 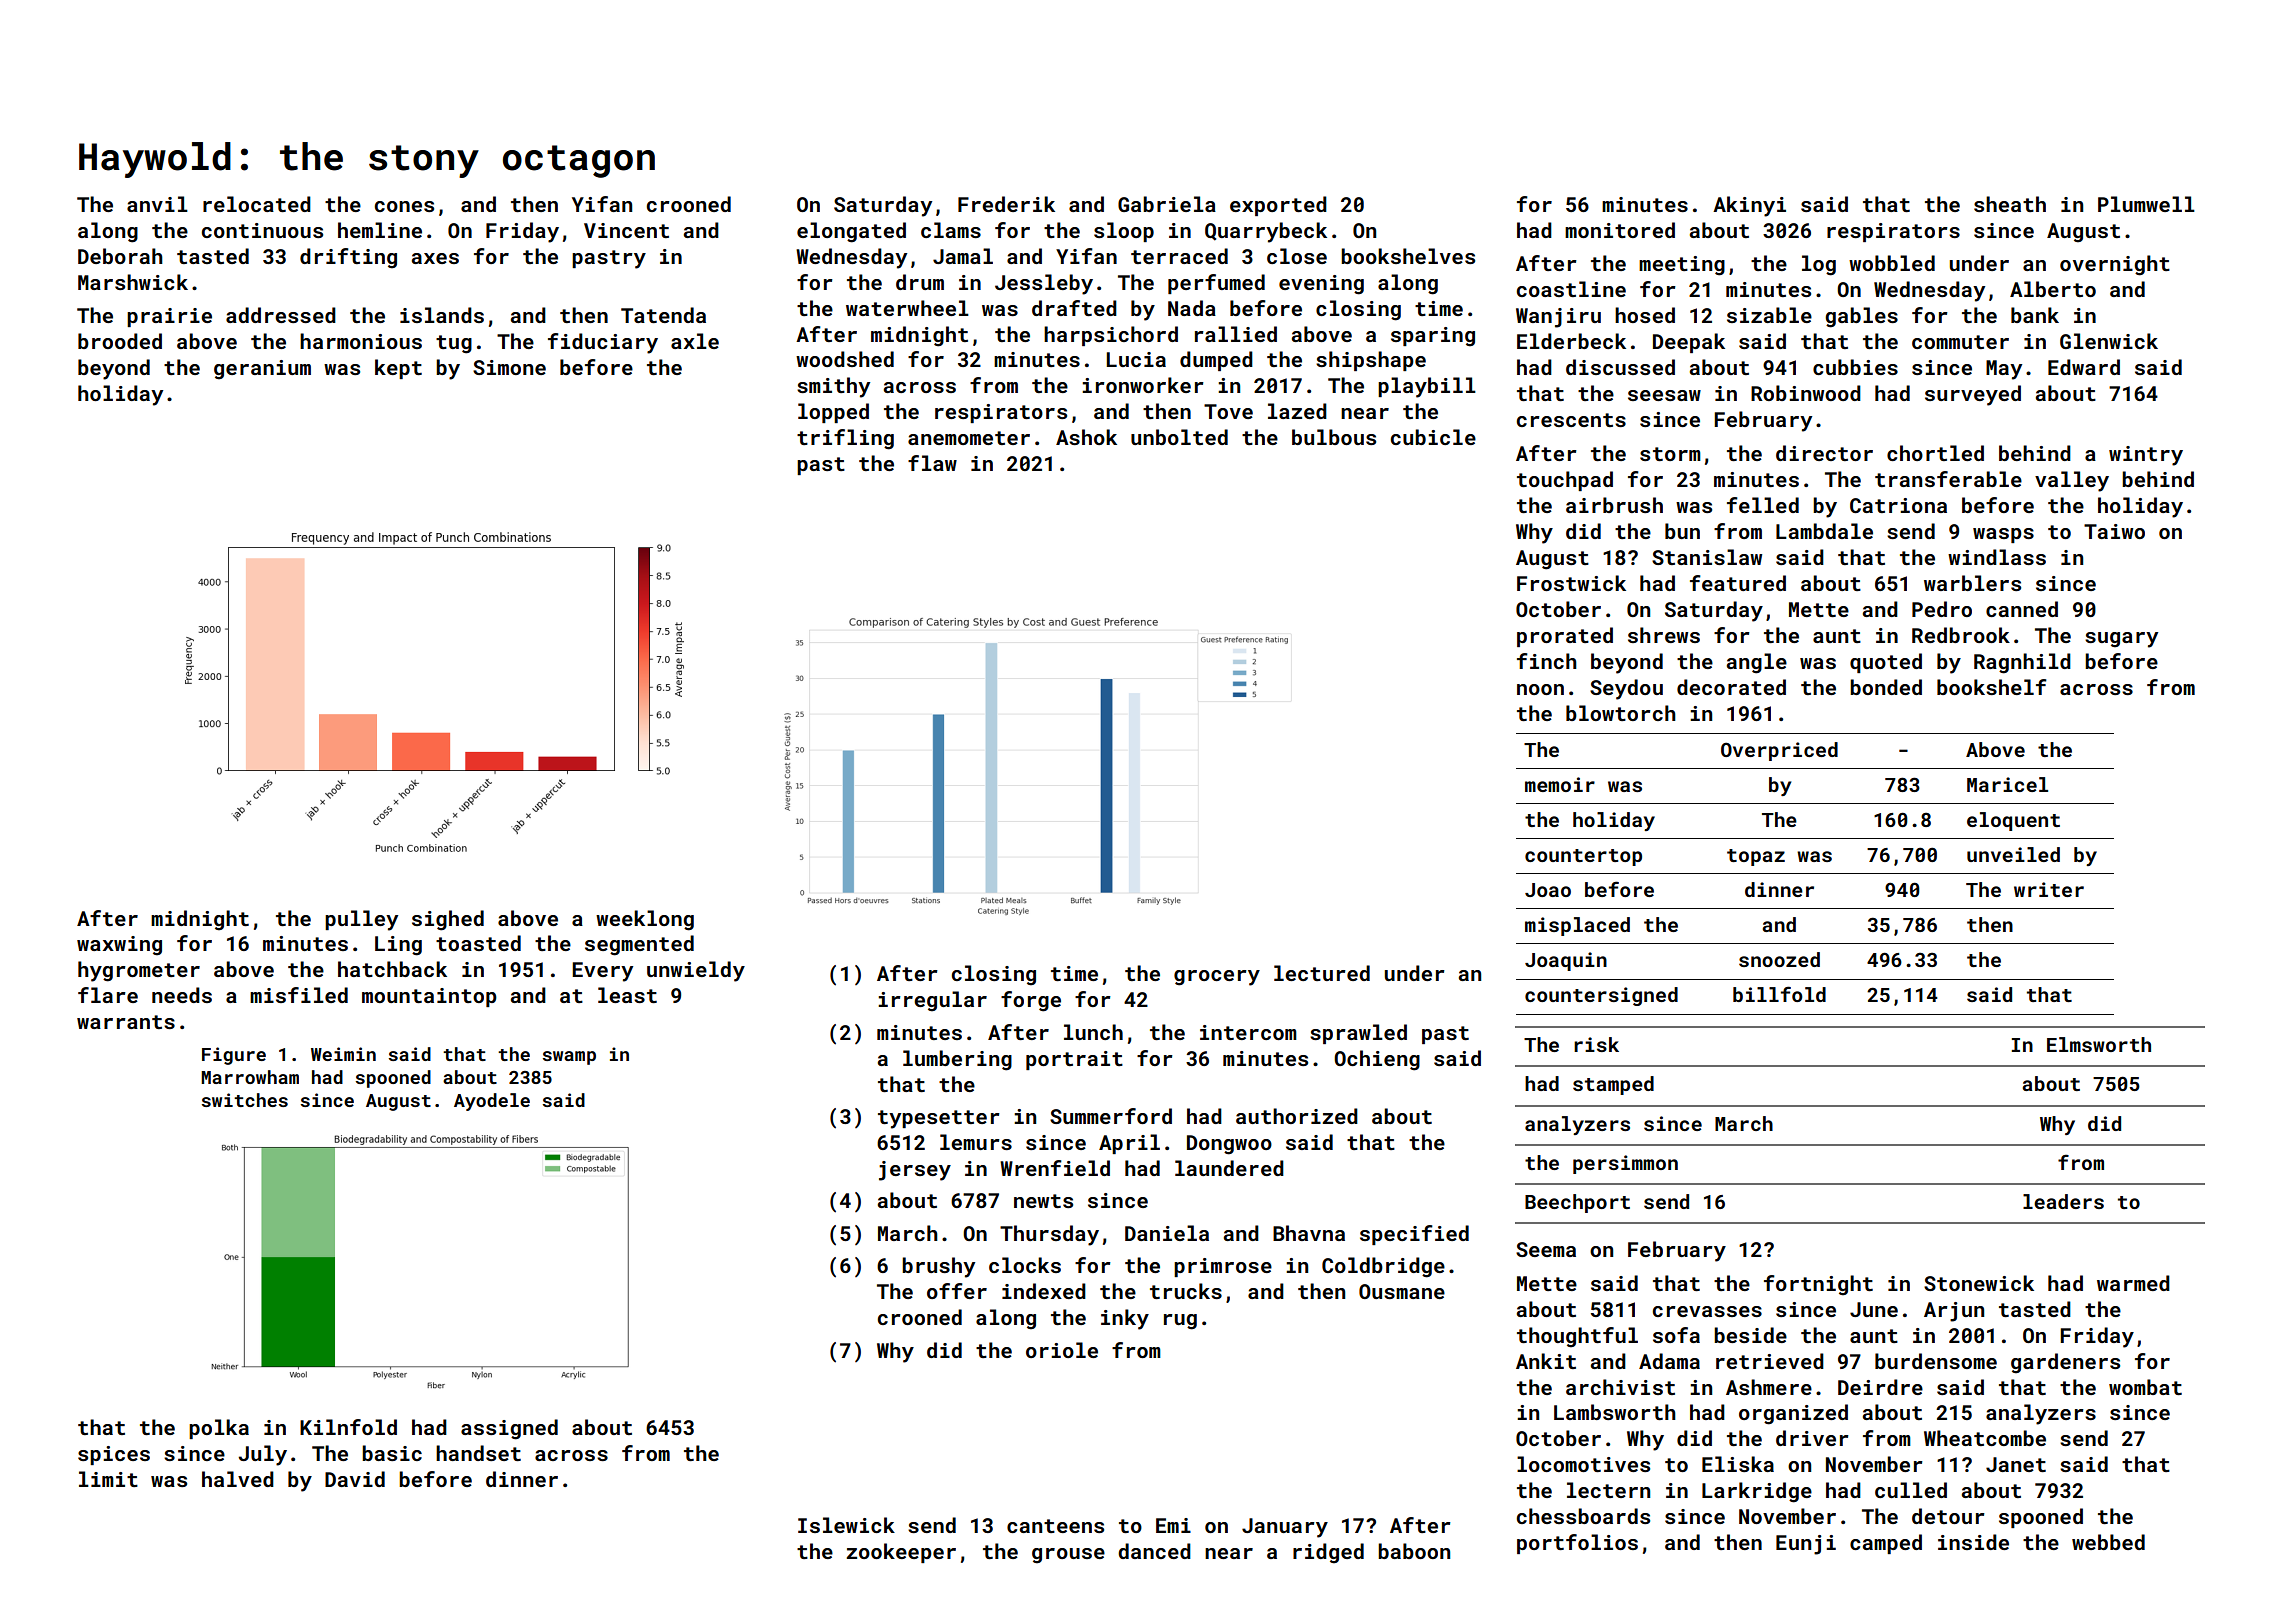 I want to click on relocated, so click(x=257, y=204).
